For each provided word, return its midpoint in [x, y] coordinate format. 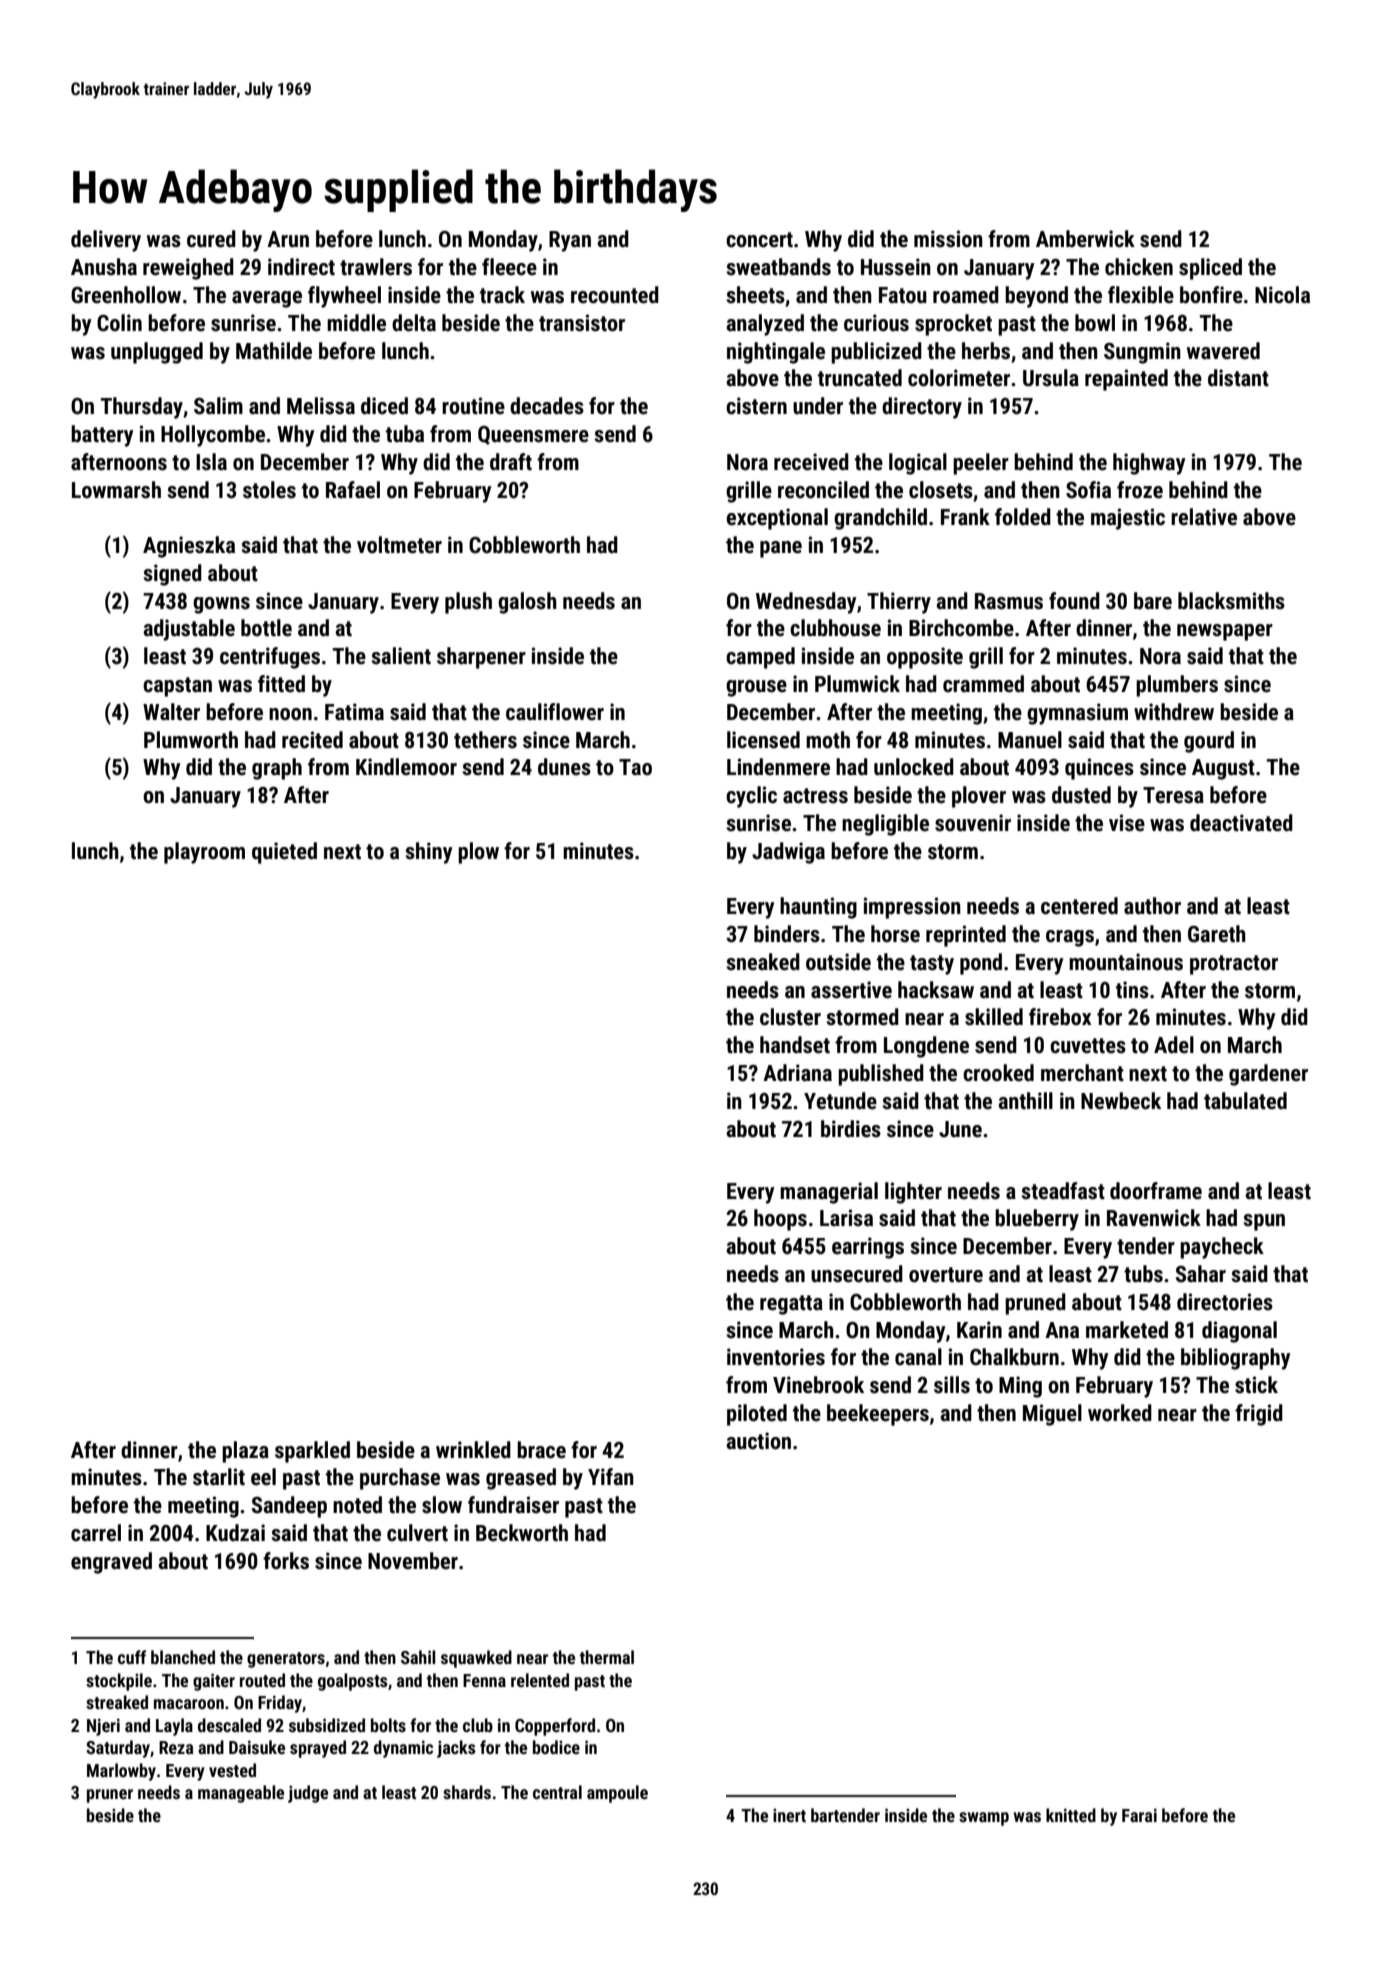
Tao [635, 767]
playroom [204, 853]
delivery [106, 241]
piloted [757, 1415]
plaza [245, 1452]
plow [478, 853]
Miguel [1052, 1415]
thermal [607, 1657]
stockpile [119, 1682]
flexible [1141, 295]
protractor [1234, 965]
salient [401, 656]
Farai [1139, 1815]
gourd [1209, 742]
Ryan [570, 241]
